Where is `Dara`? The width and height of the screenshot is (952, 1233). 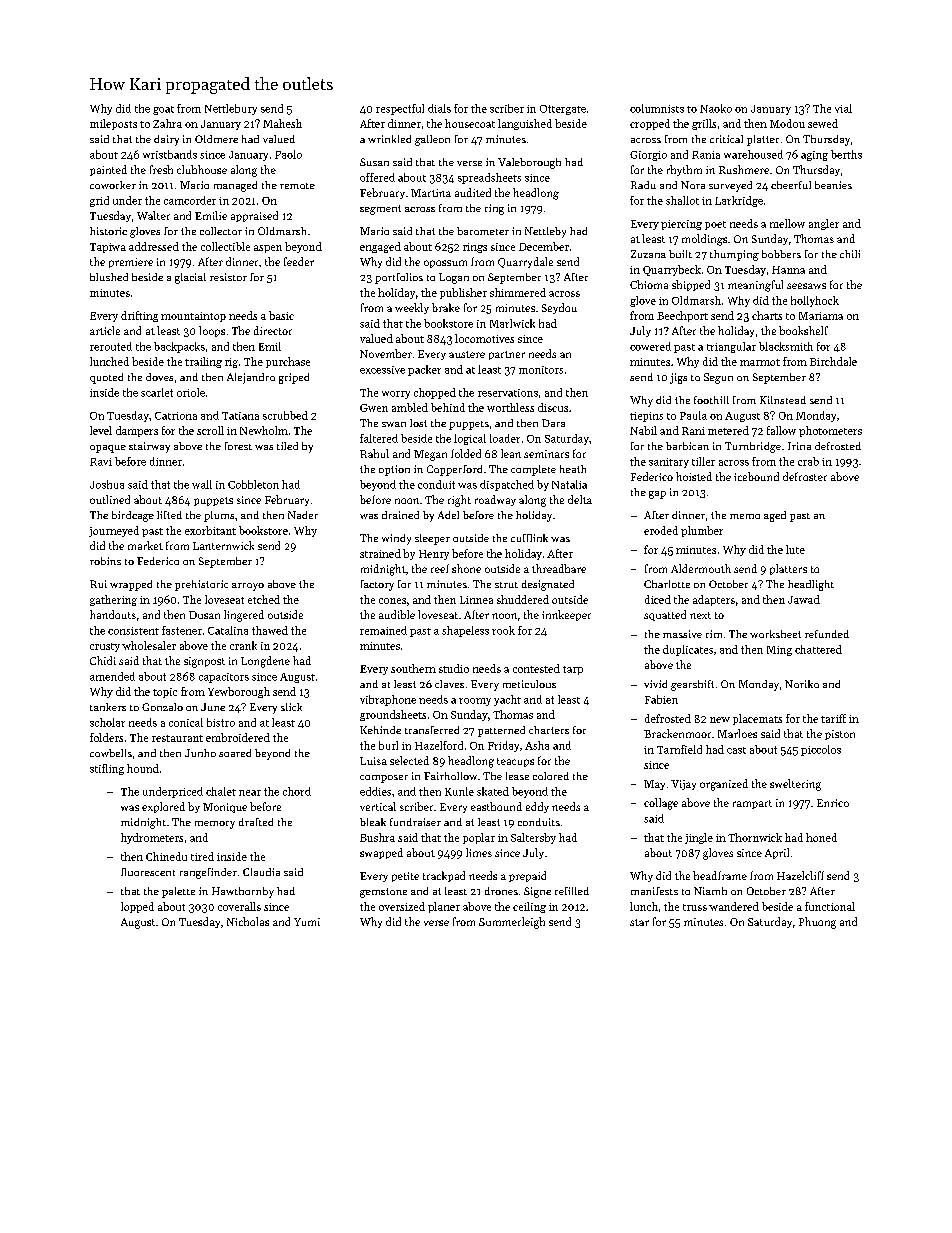
Dara is located at coordinates (553, 423).
